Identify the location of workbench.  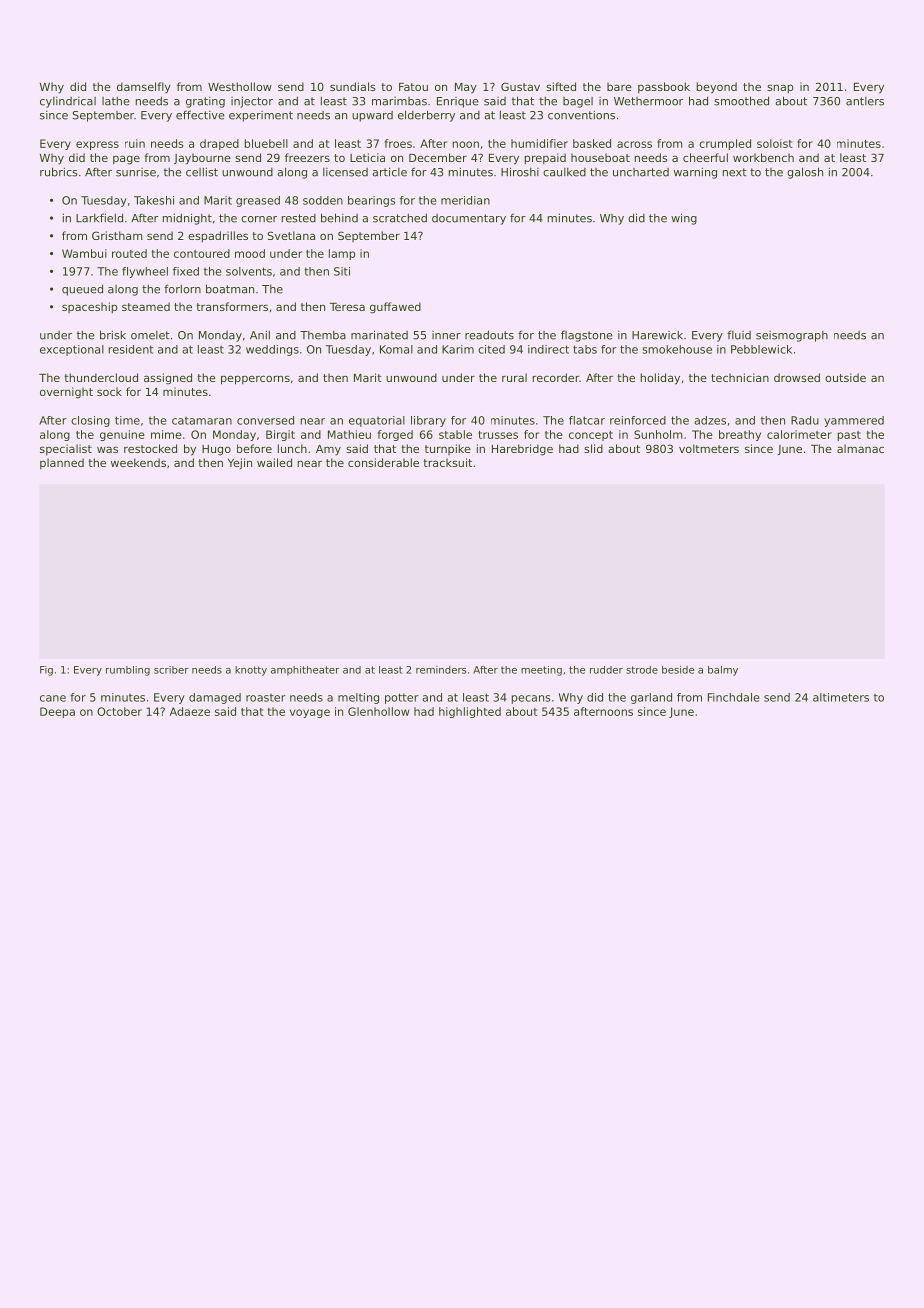
(763, 157).
